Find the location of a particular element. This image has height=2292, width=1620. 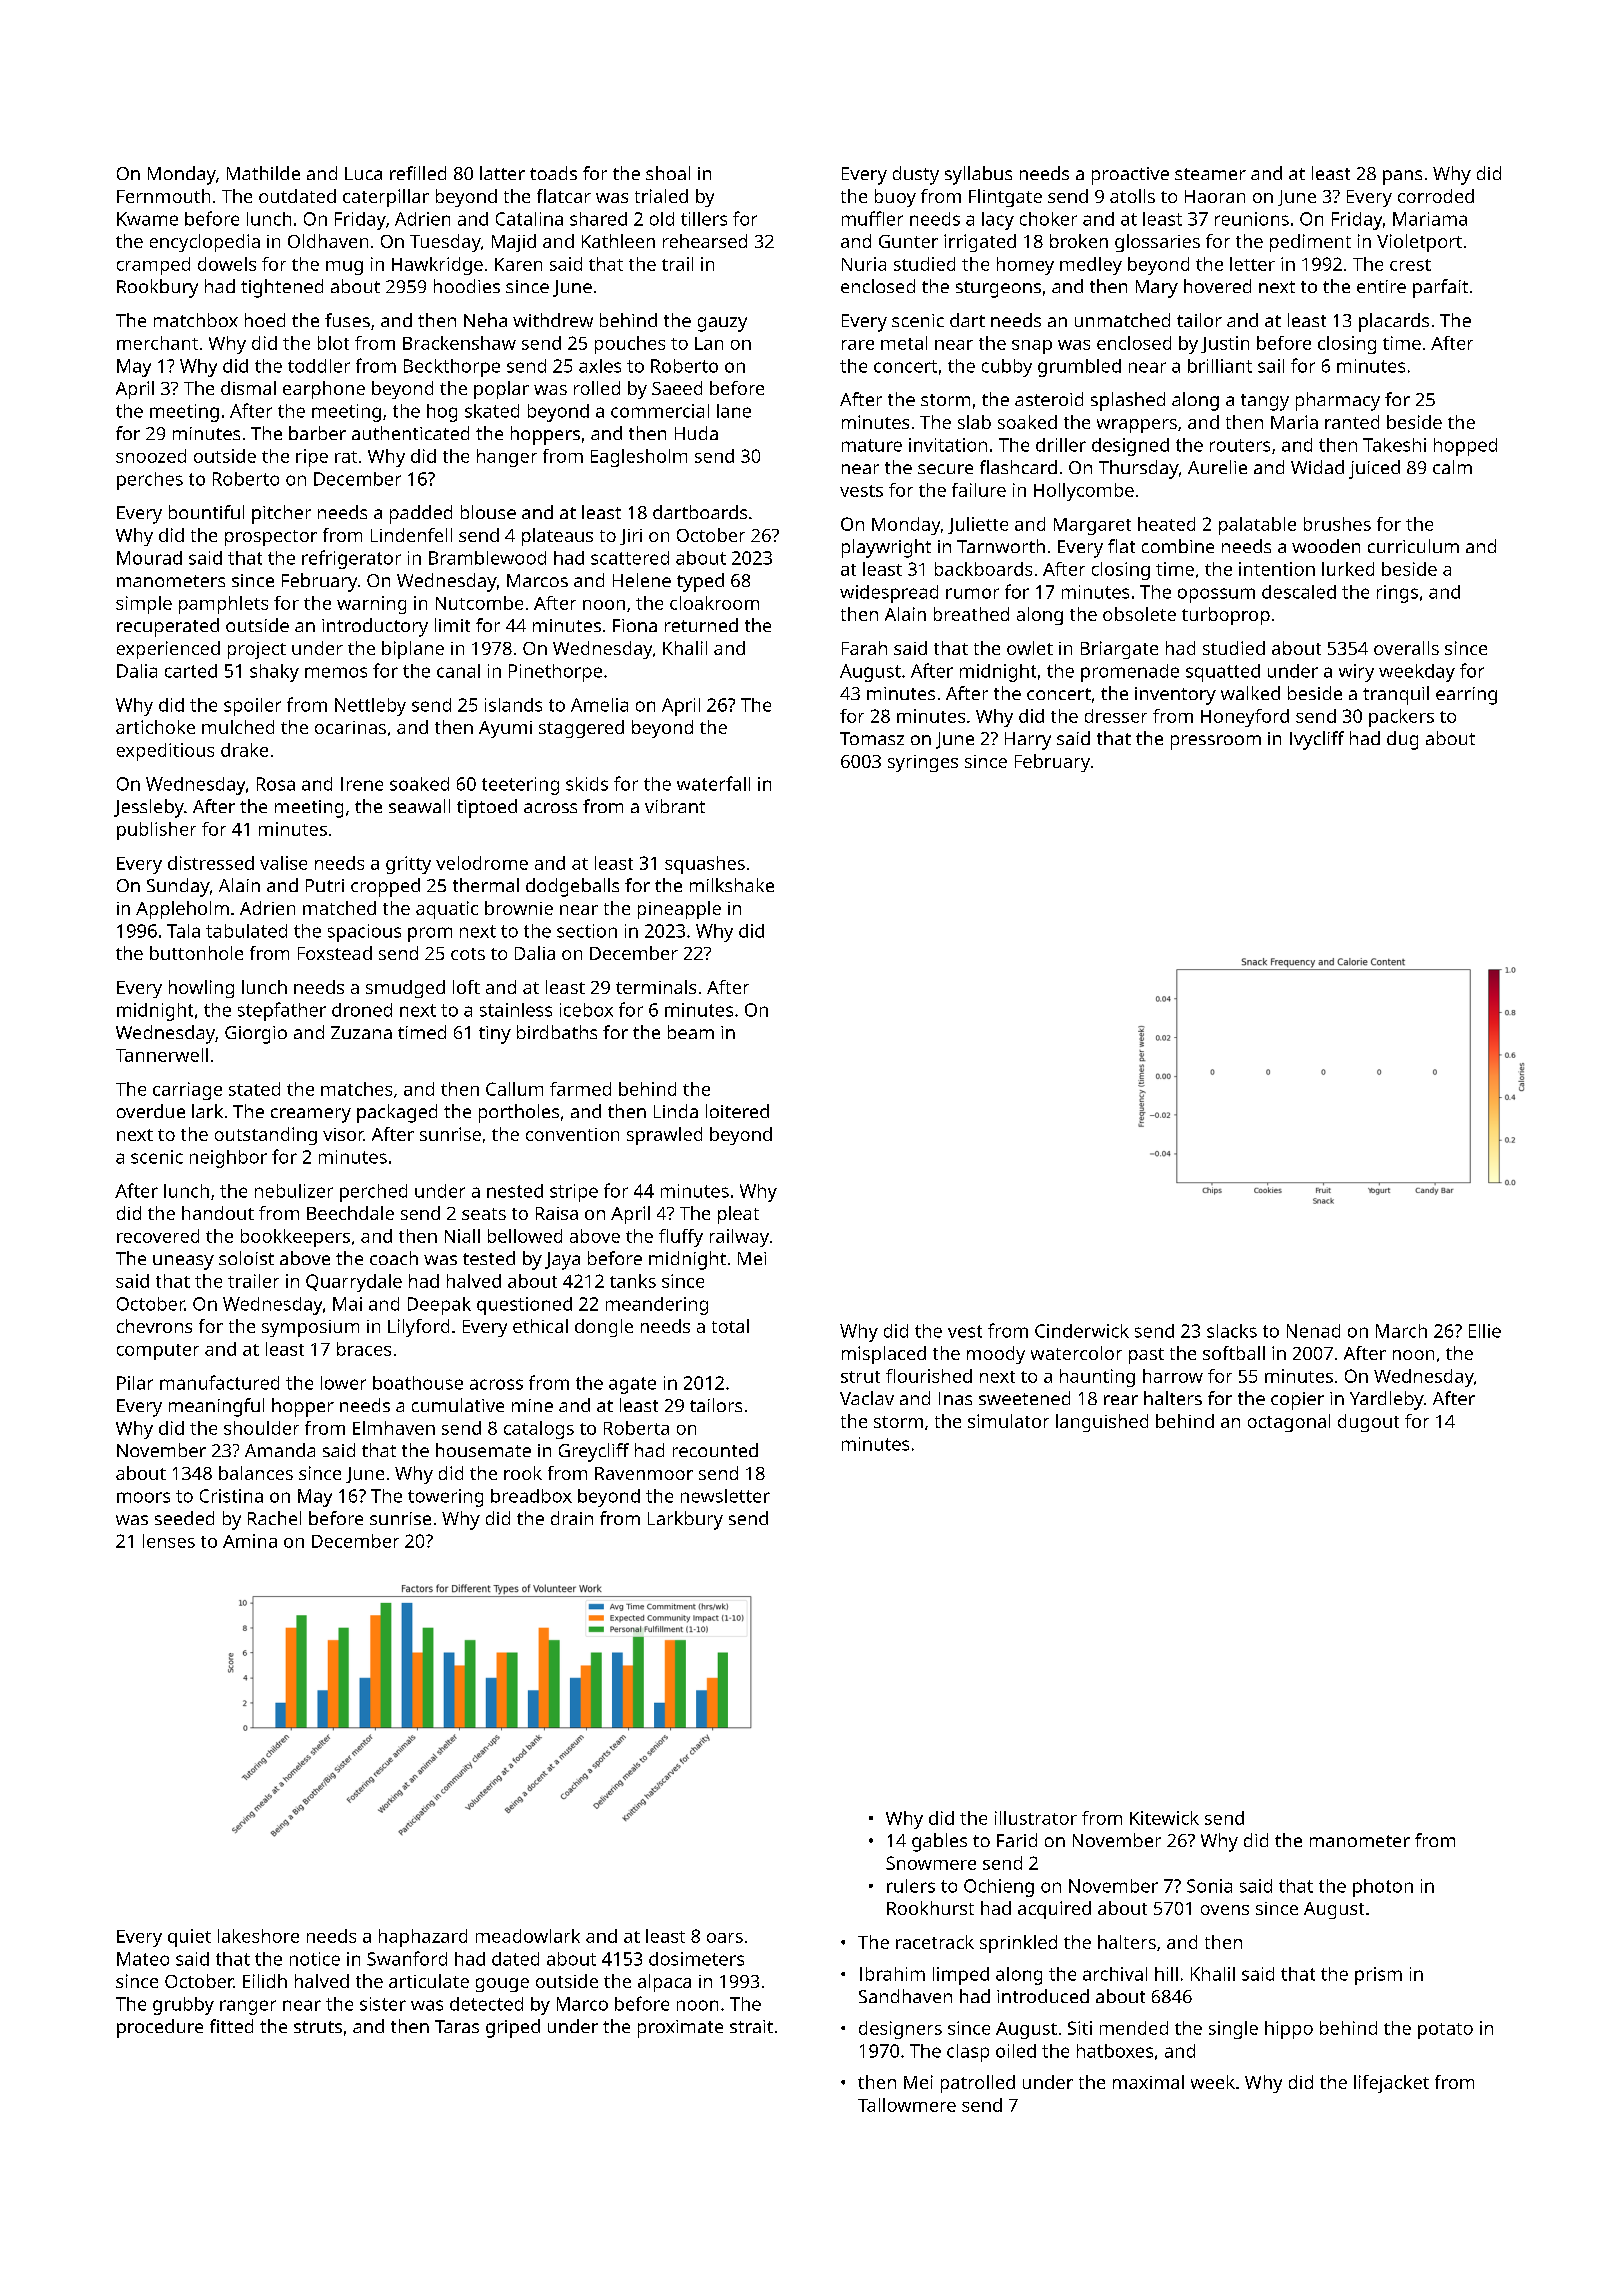

routers is located at coordinates (1240, 445).
